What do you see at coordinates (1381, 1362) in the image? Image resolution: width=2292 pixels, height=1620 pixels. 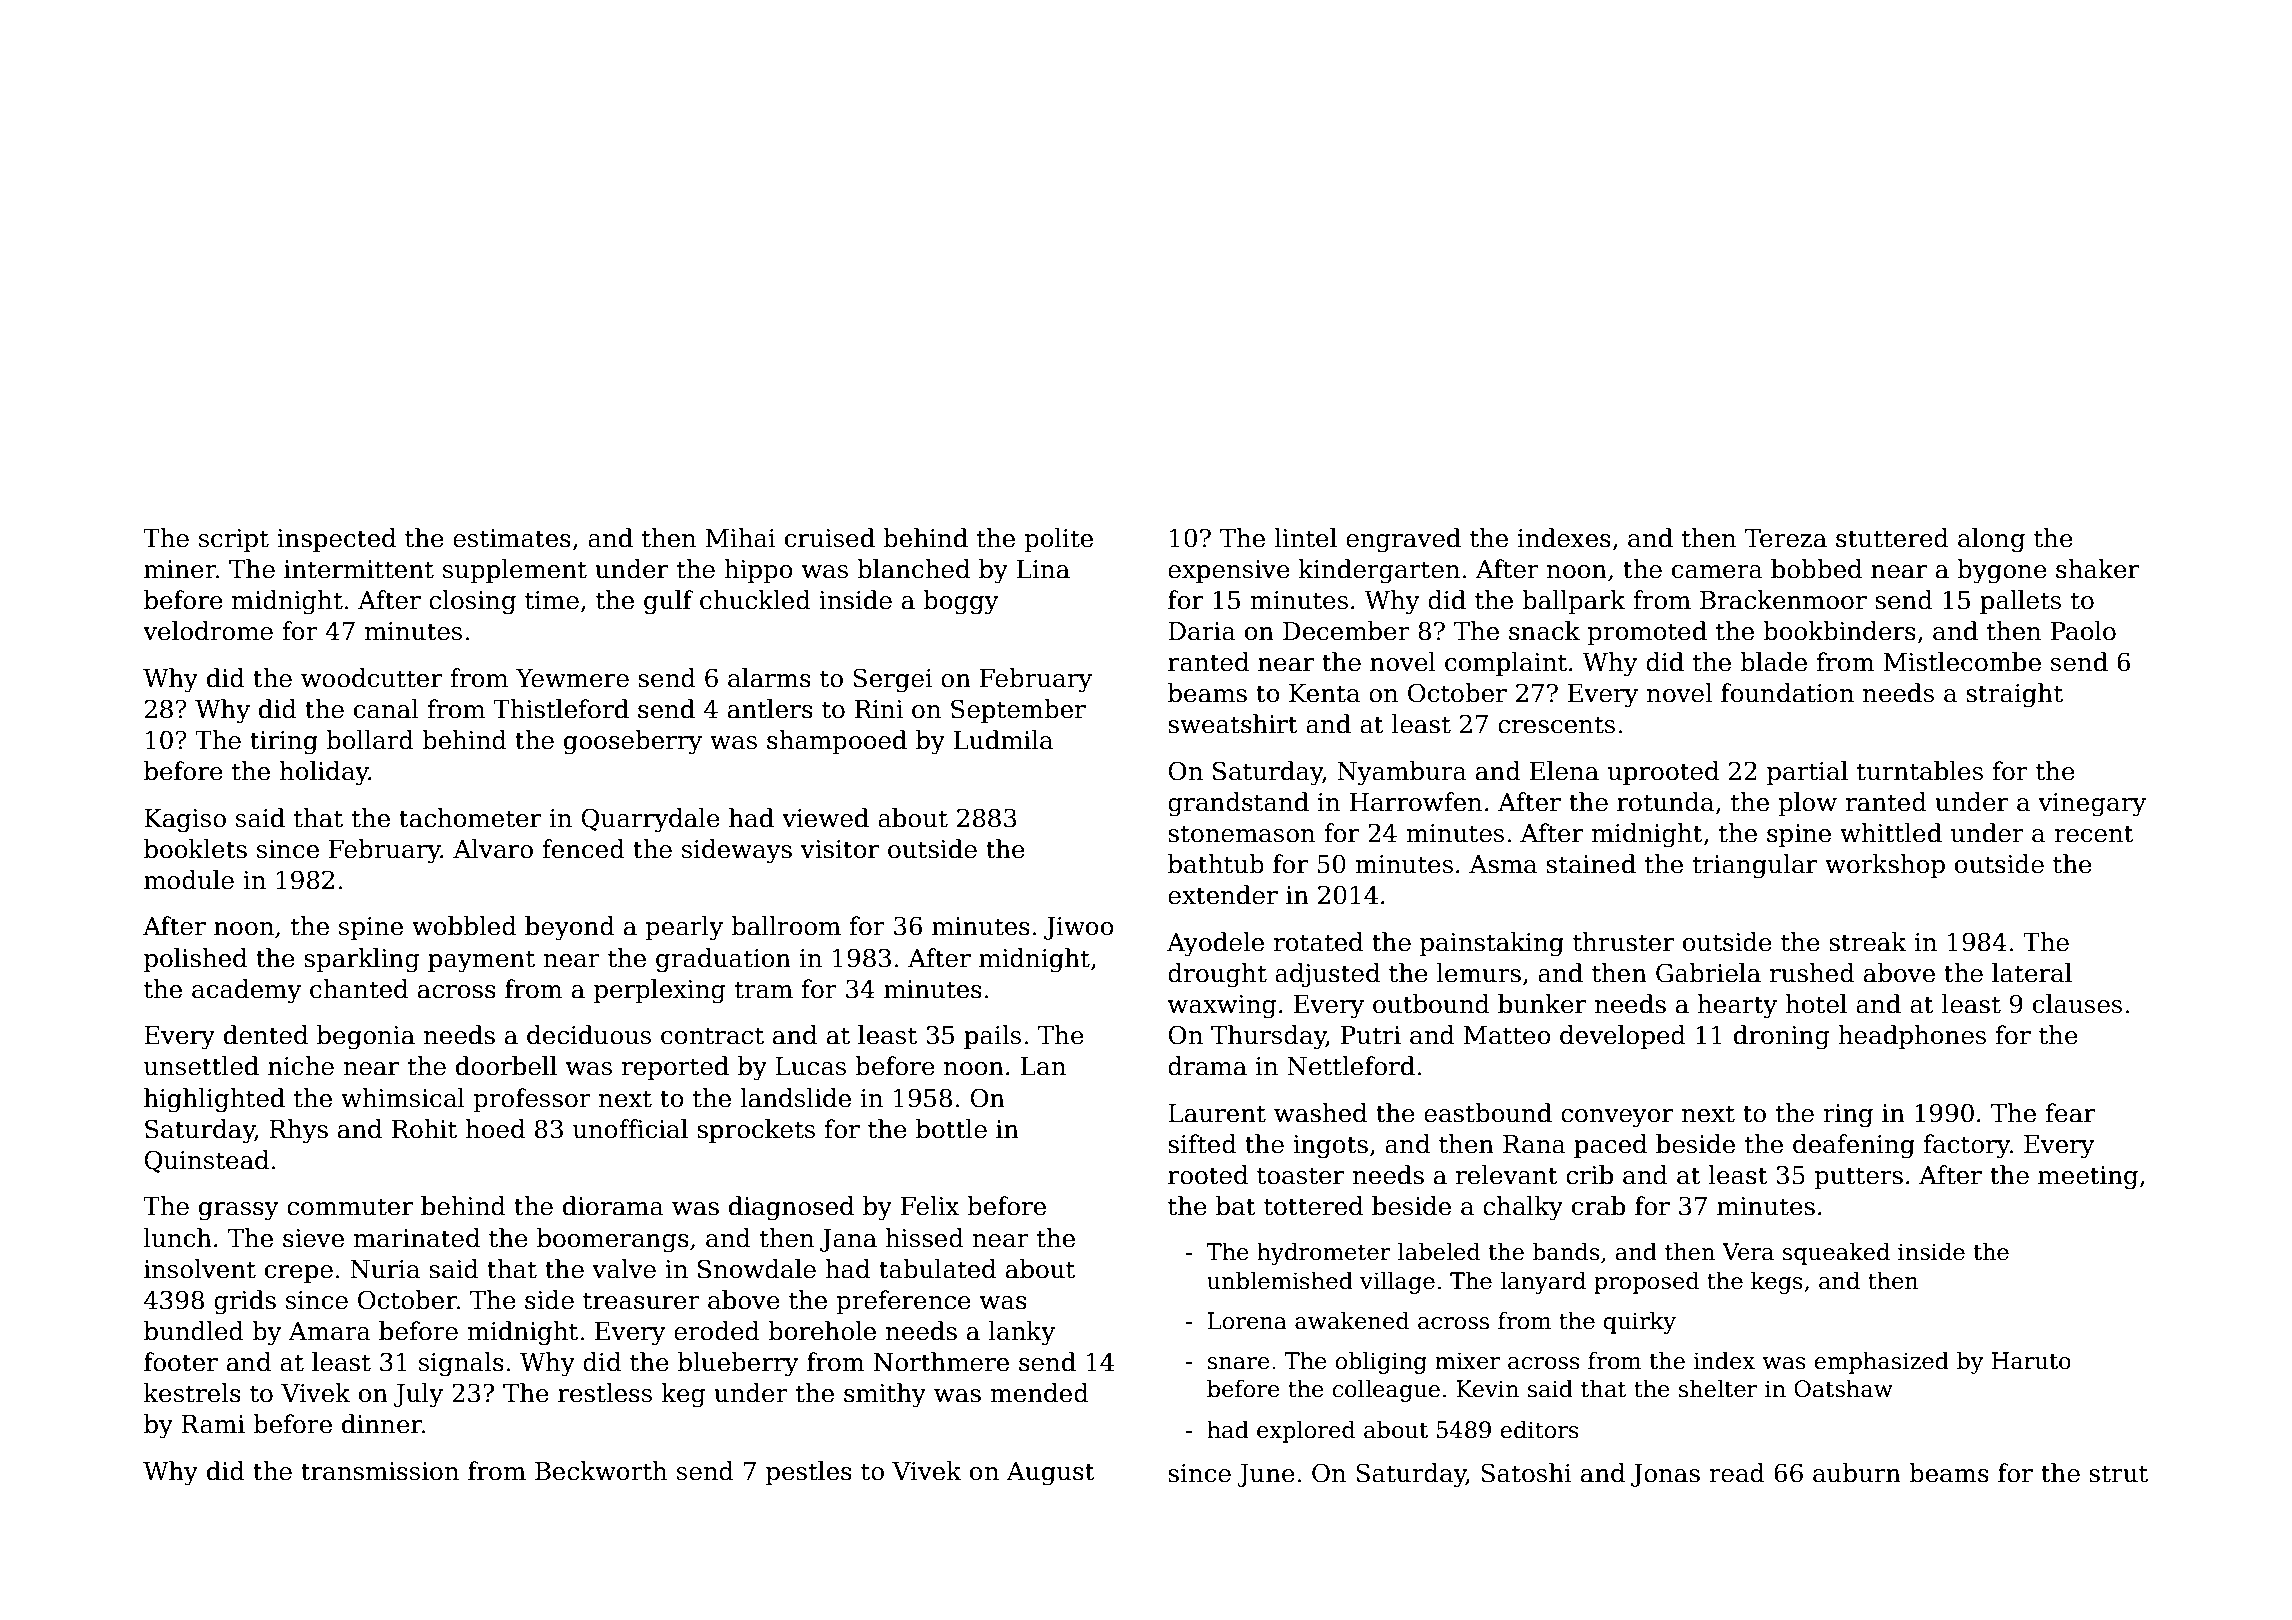 I see `obliging` at bounding box center [1381, 1362].
